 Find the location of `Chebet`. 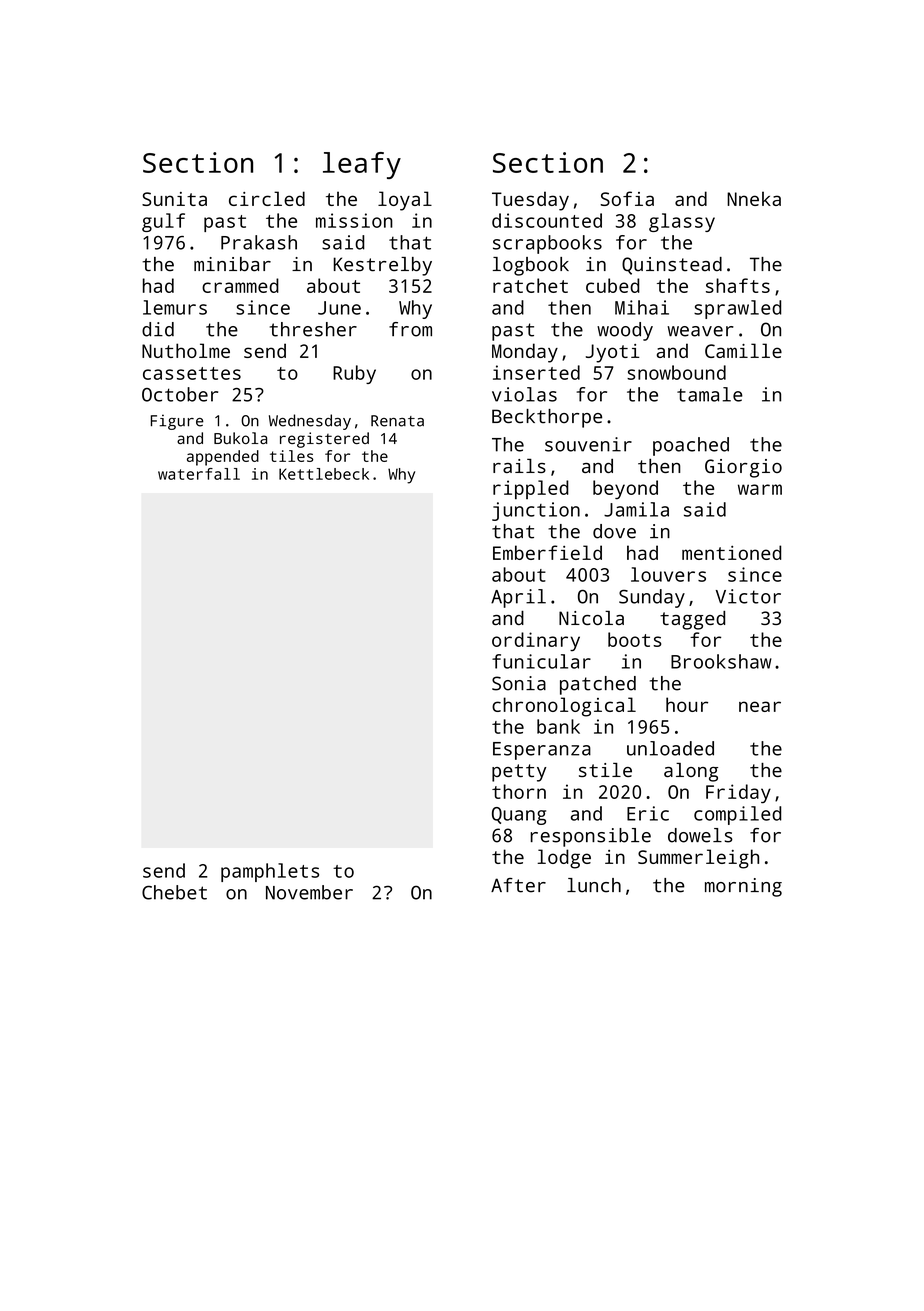

Chebet is located at coordinates (174, 892).
